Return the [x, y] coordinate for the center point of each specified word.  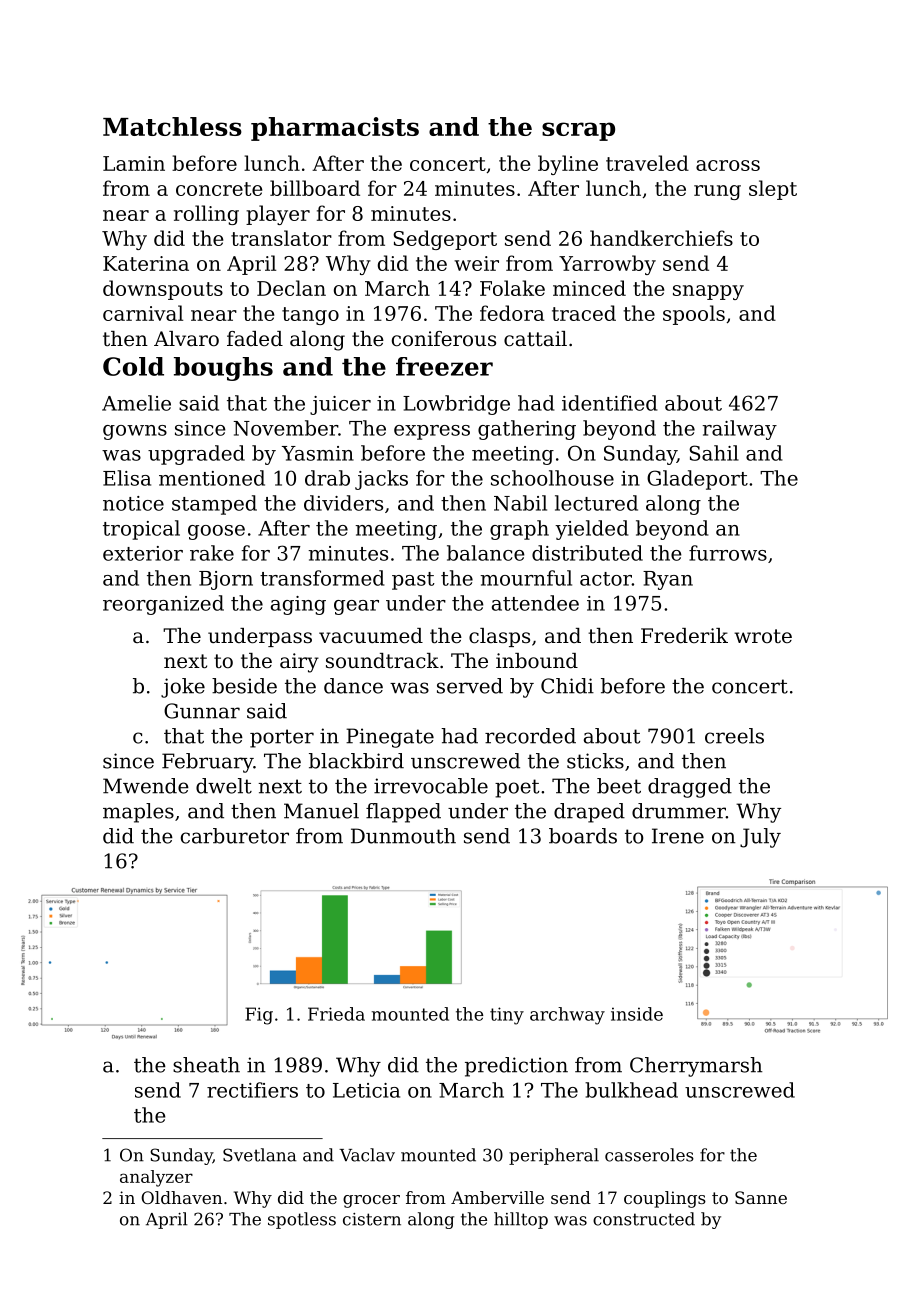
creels [734, 736]
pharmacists [335, 129]
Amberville [497, 1197]
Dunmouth [403, 836]
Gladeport [697, 480]
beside [244, 686]
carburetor [235, 836]
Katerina [146, 263]
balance [486, 553]
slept [773, 190]
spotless [302, 1220]
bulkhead [631, 1090]
